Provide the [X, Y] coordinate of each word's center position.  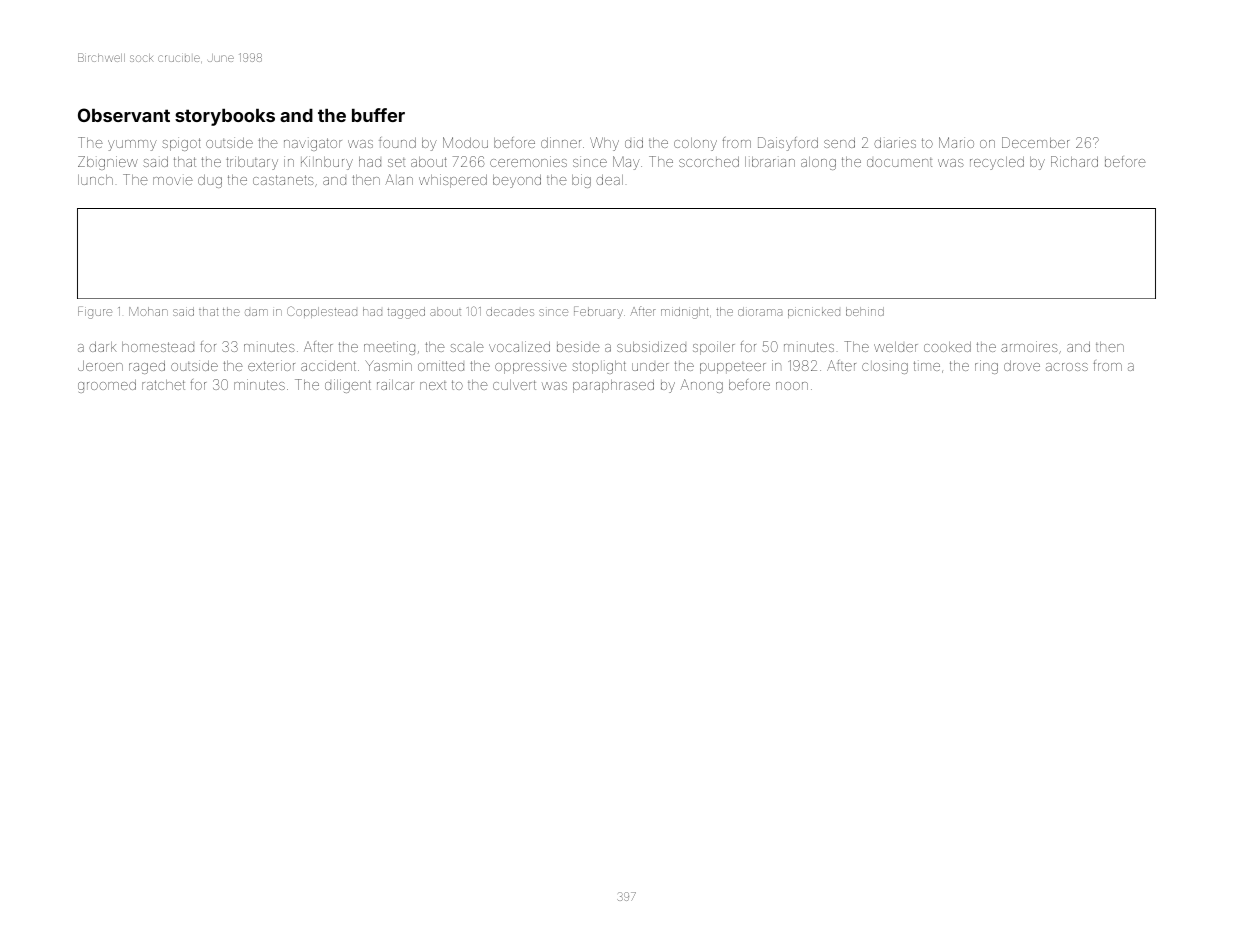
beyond [517, 181]
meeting [389, 348]
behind [865, 311]
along [818, 163]
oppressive [531, 367]
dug [210, 181]
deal [609, 180]
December [1035, 142]
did [634, 143]
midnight [684, 313]
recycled [997, 163]
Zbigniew [108, 163]
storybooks [225, 117]
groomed [107, 386]
